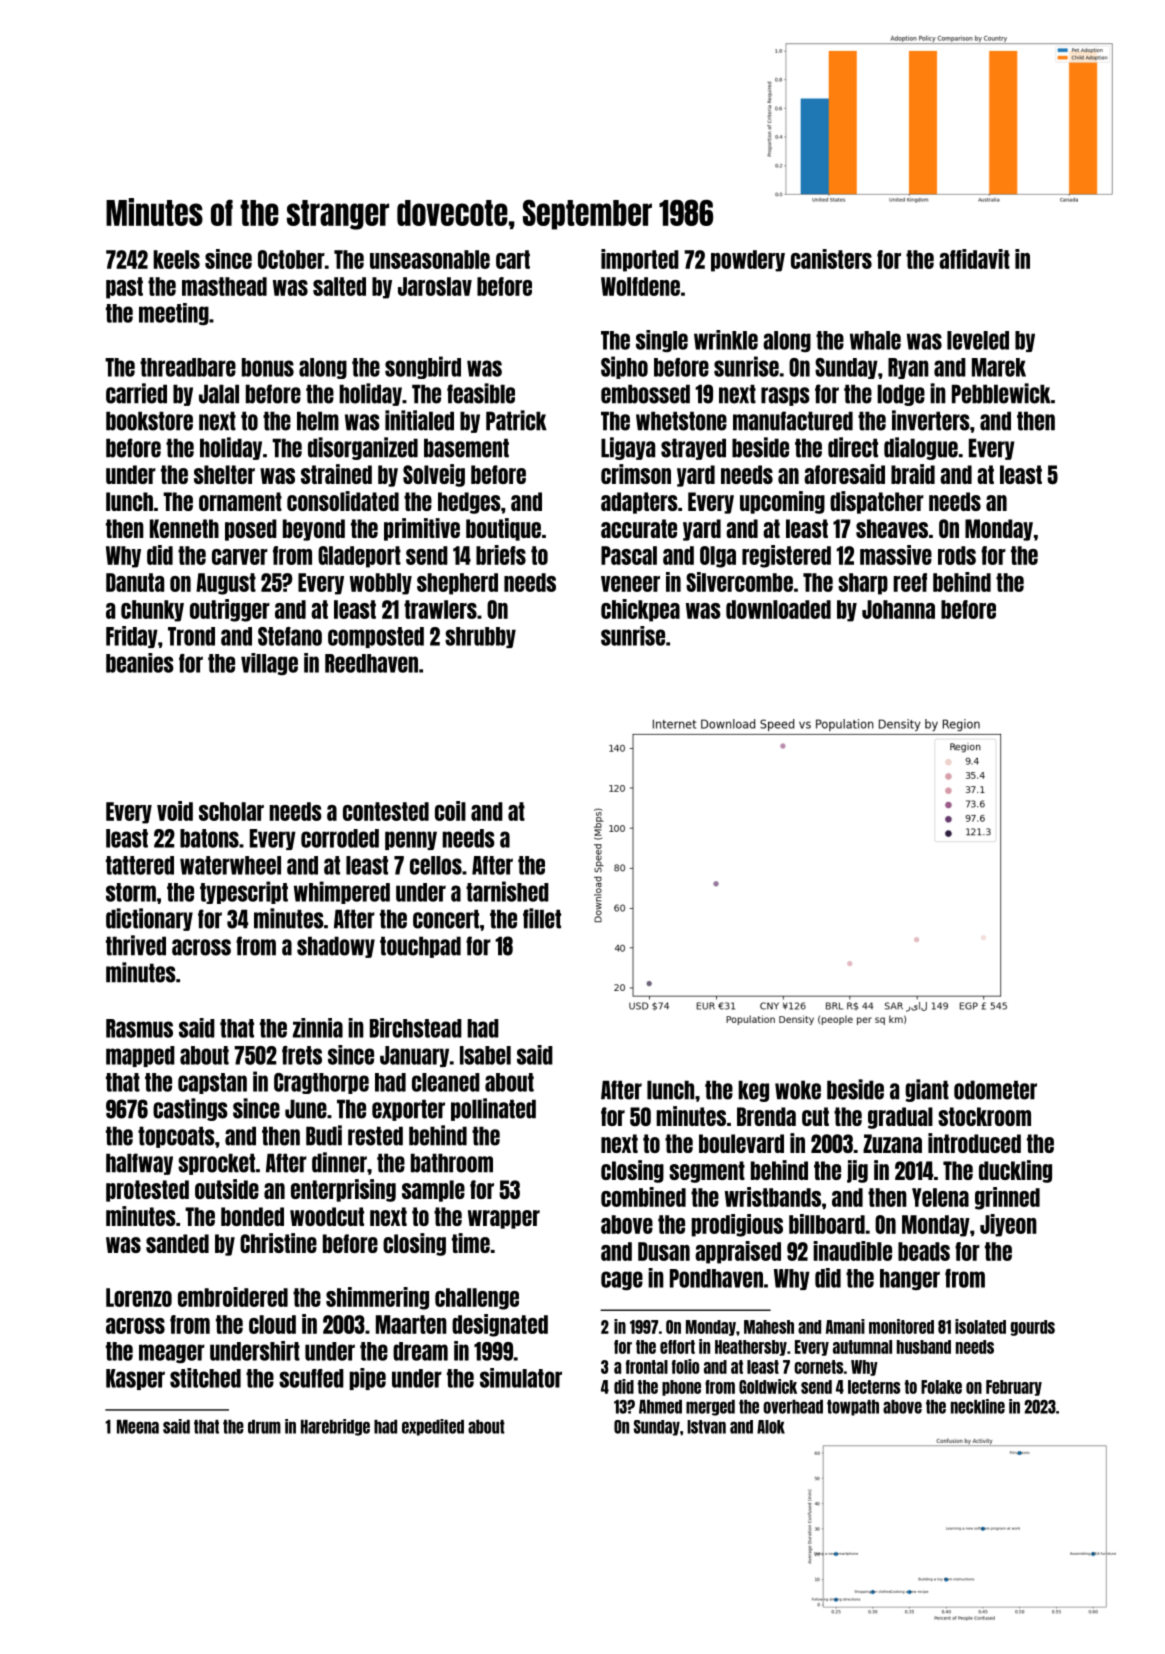  Describe the element at coordinates (138, 1427) in the image. I see `Meena` at that location.
